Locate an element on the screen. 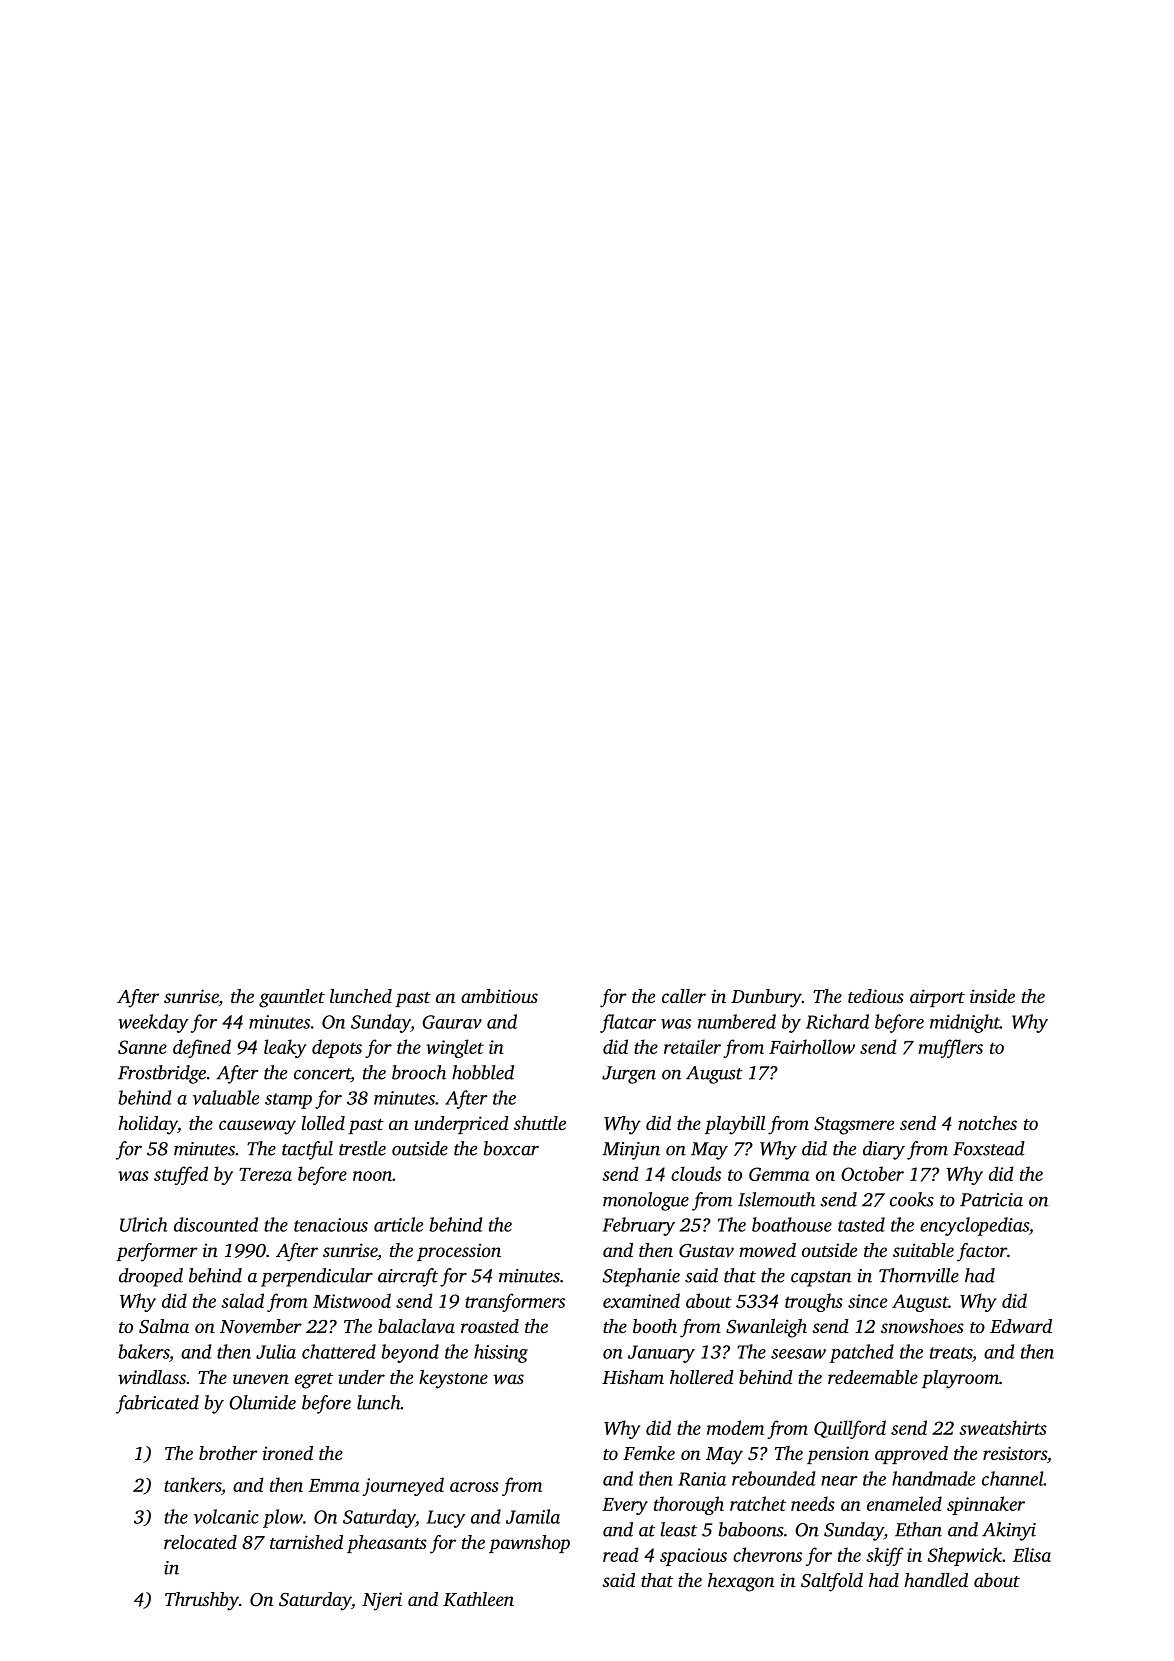 Image resolution: width=1174 pixels, height=1661 pixels. cooks is located at coordinates (911, 1199).
